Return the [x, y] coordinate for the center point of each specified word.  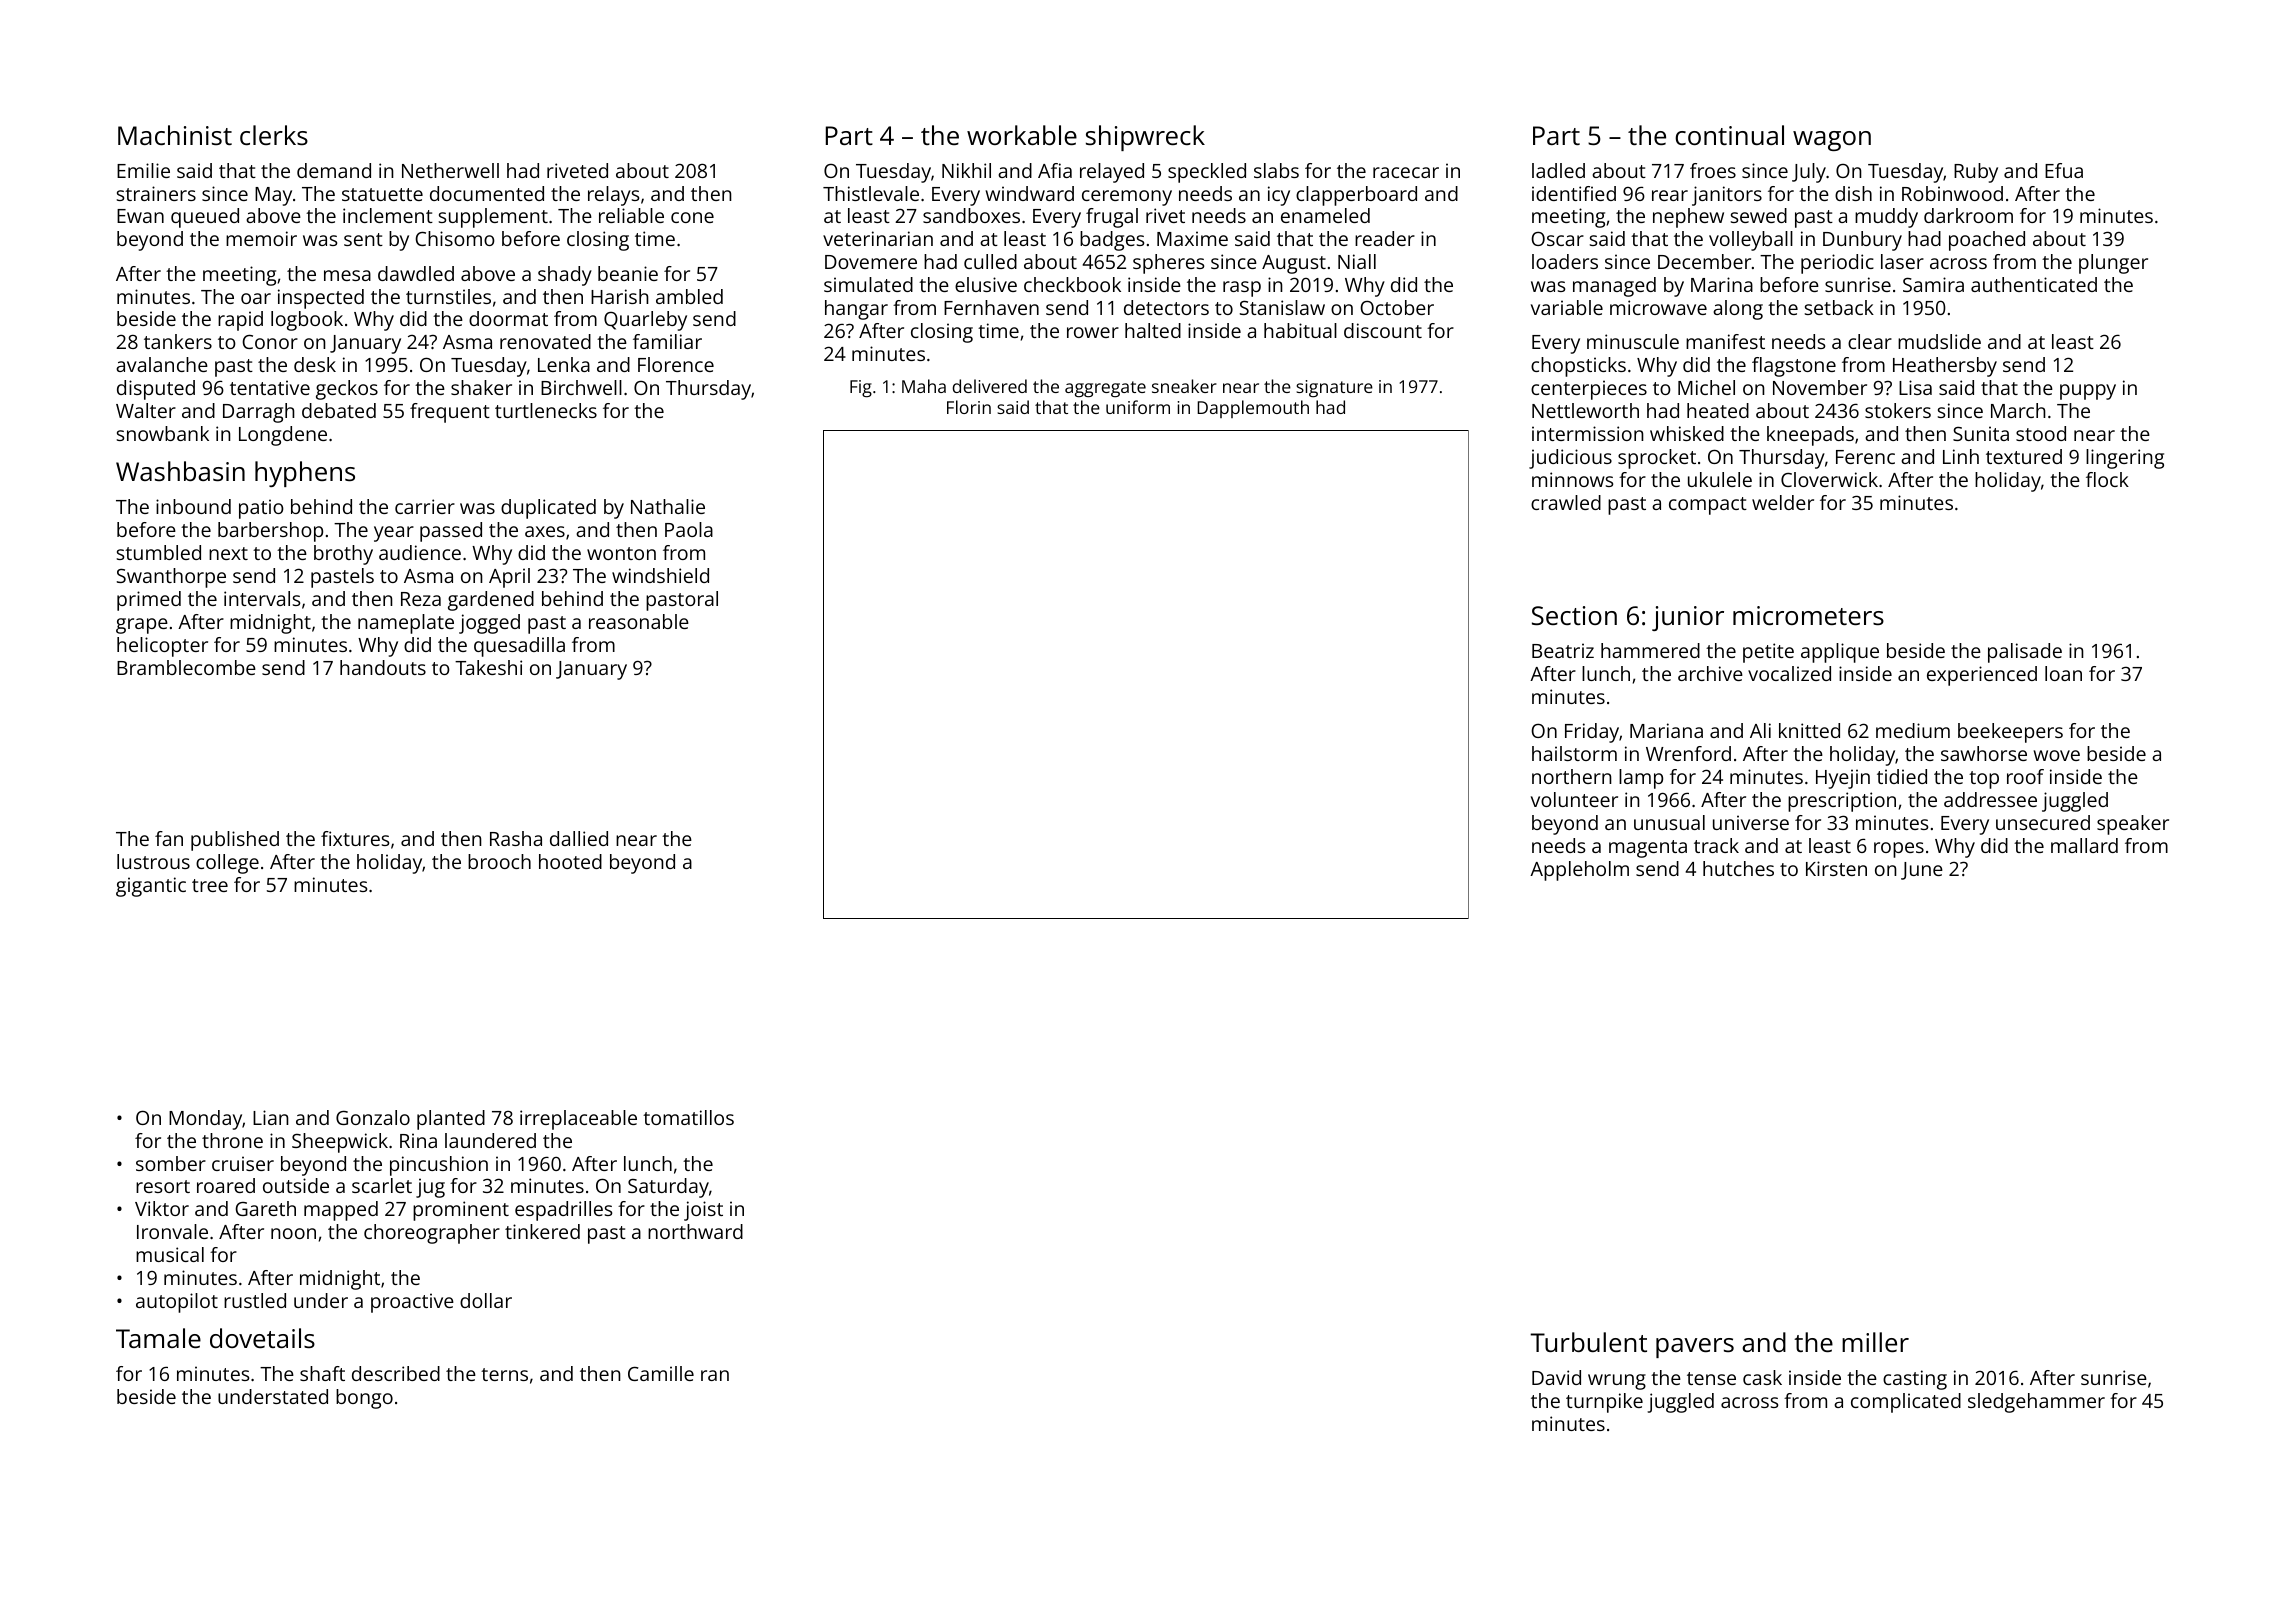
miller [1875, 1342]
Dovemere [871, 262]
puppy [2088, 392]
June [1922, 871]
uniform [1138, 407]
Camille [661, 1373]
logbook [307, 321]
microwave [1658, 307]
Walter [146, 410]
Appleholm [1579, 871]
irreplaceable [578, 1120]
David [1556, 1377]
